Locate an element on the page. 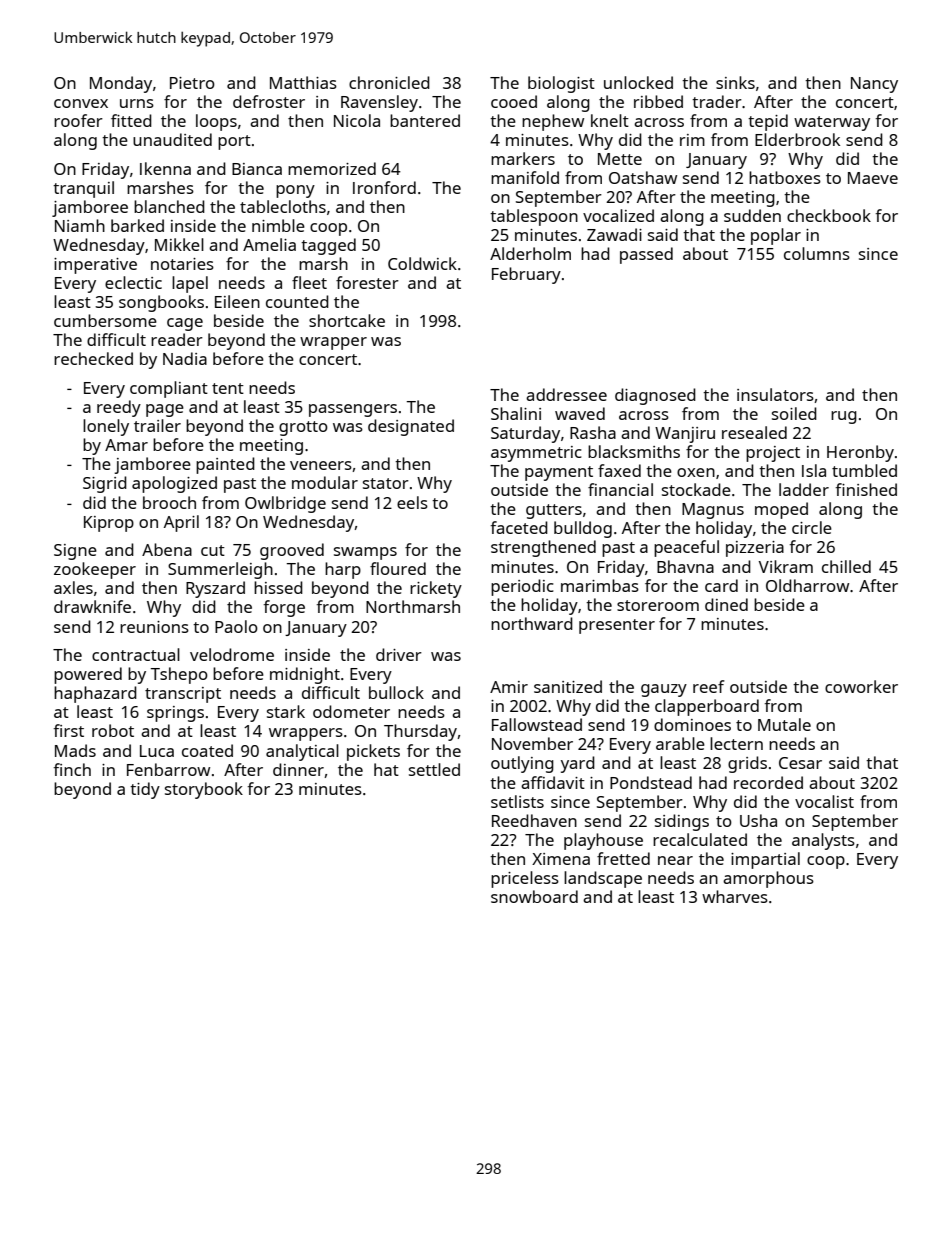 The image size is (952, 1233). rickety is located at coordinates (436, 589).
